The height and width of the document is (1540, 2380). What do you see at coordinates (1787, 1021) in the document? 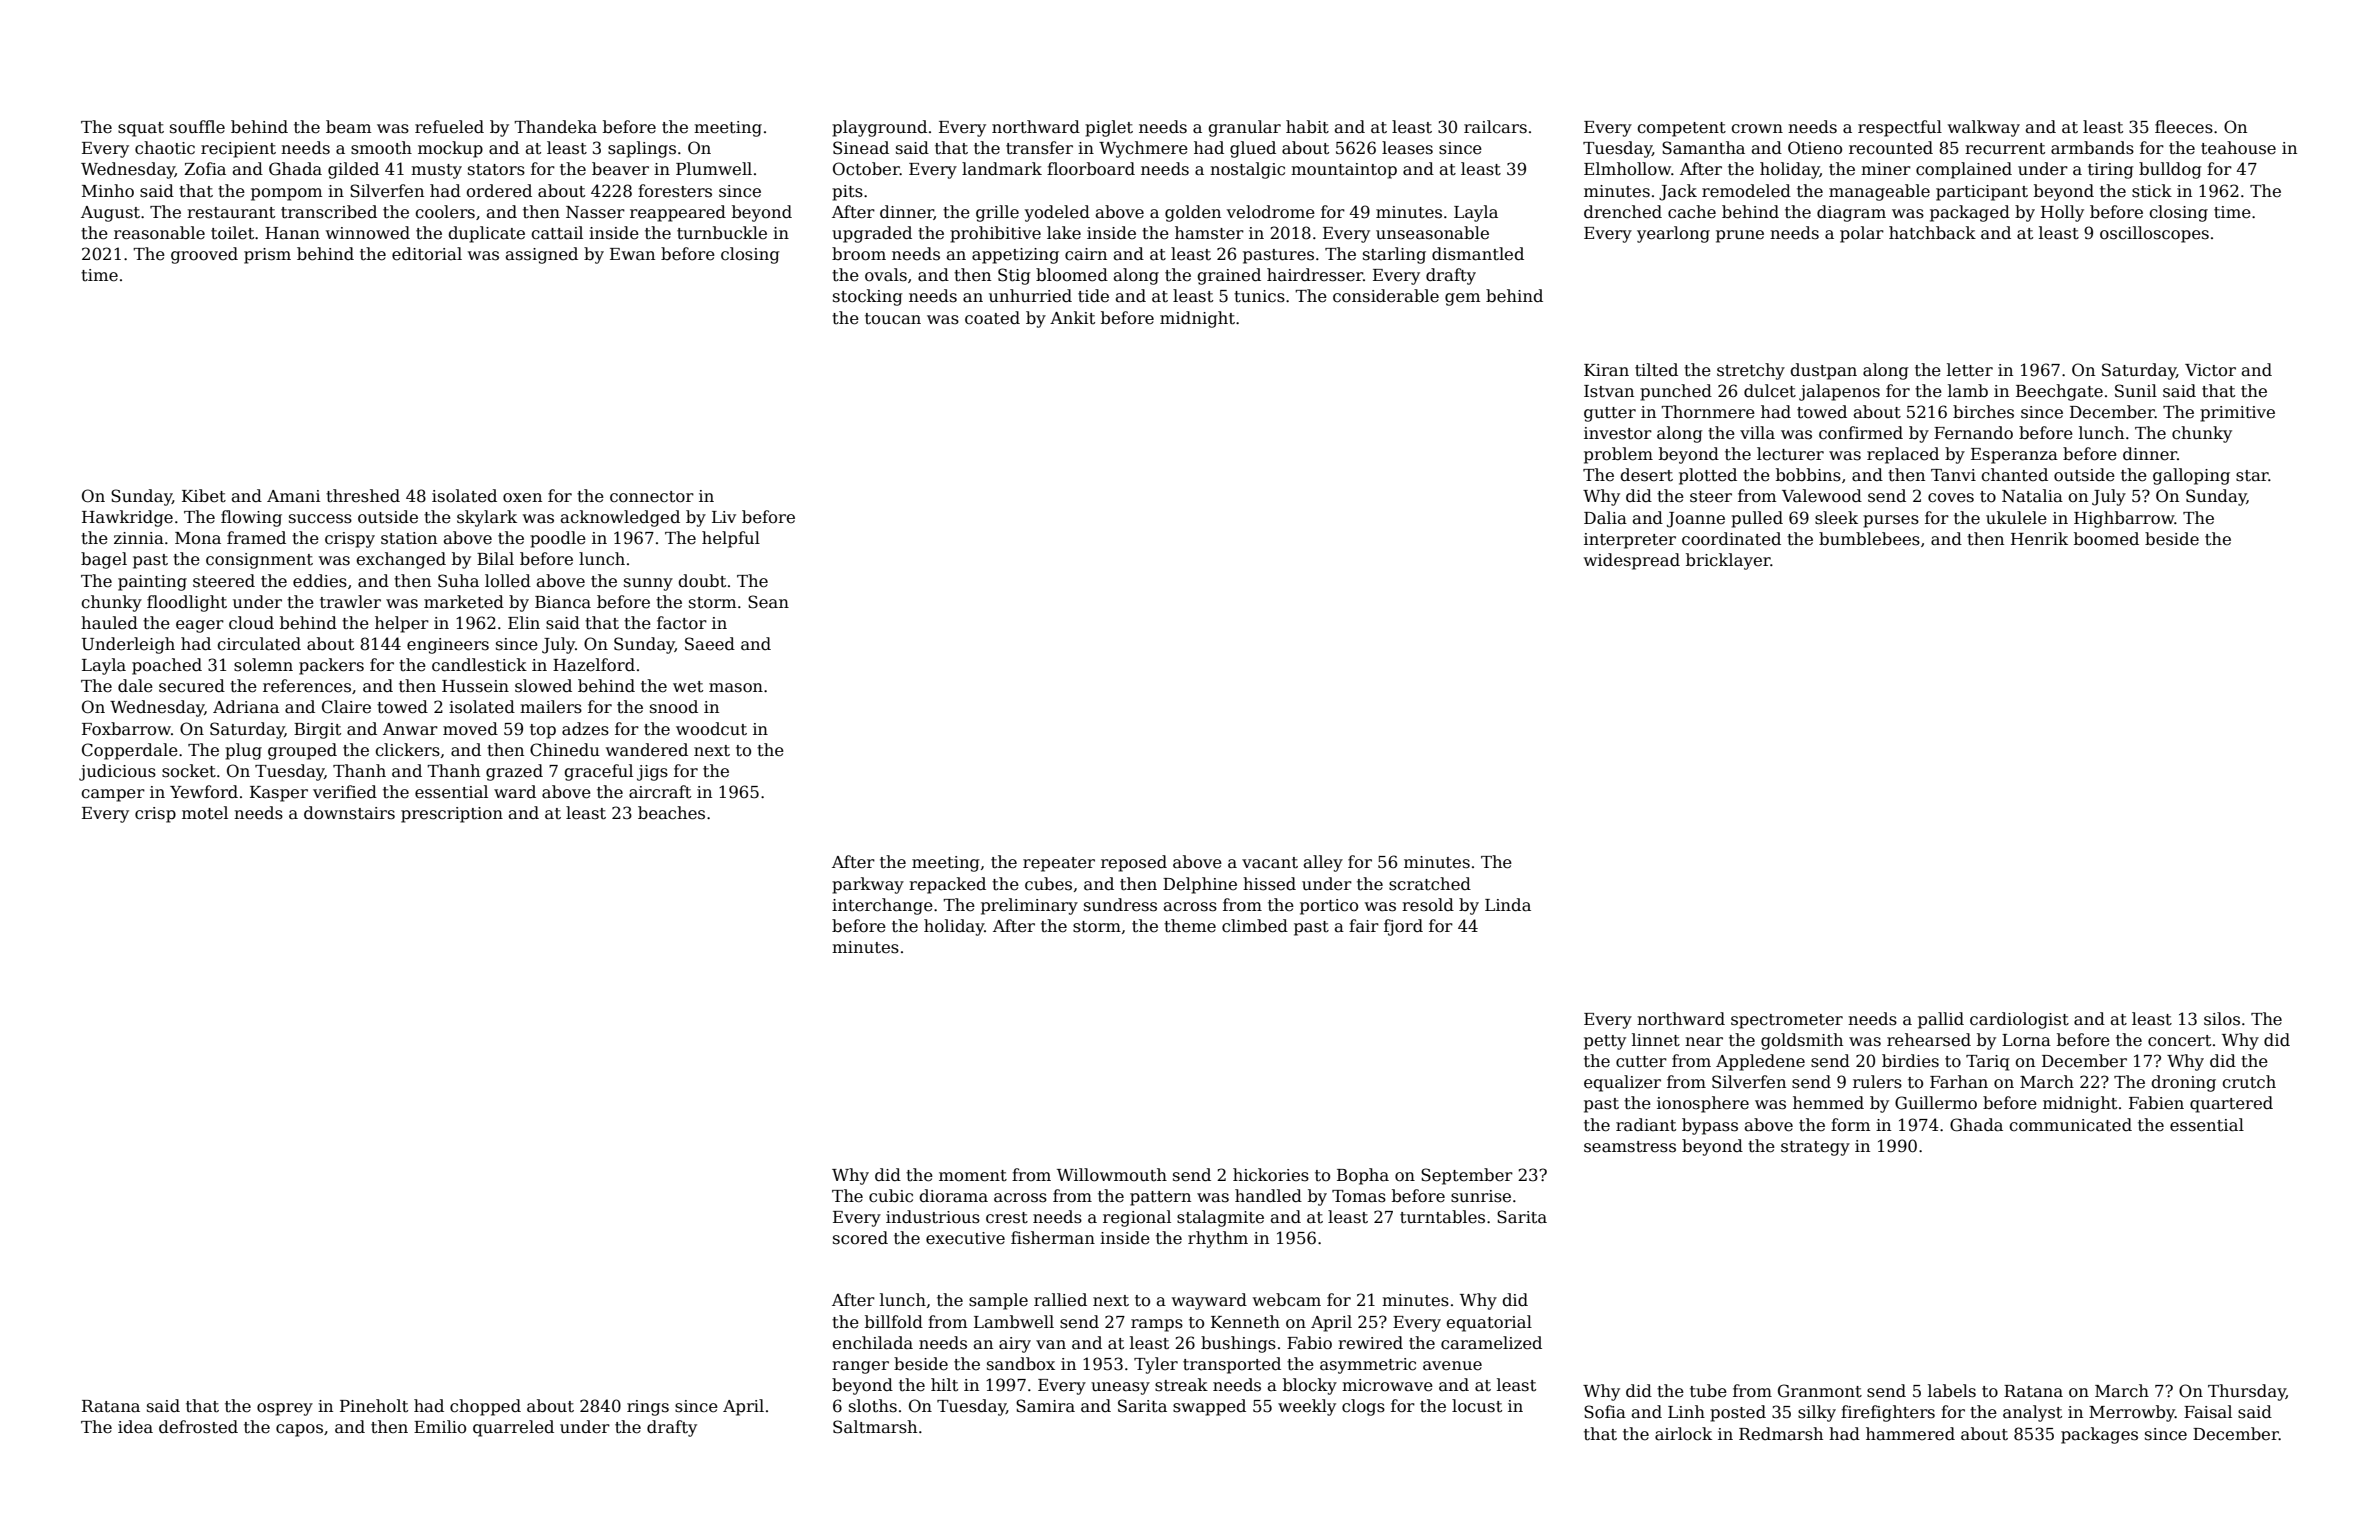
I see `spectrometer` at bounding box center [1787, 1021].
